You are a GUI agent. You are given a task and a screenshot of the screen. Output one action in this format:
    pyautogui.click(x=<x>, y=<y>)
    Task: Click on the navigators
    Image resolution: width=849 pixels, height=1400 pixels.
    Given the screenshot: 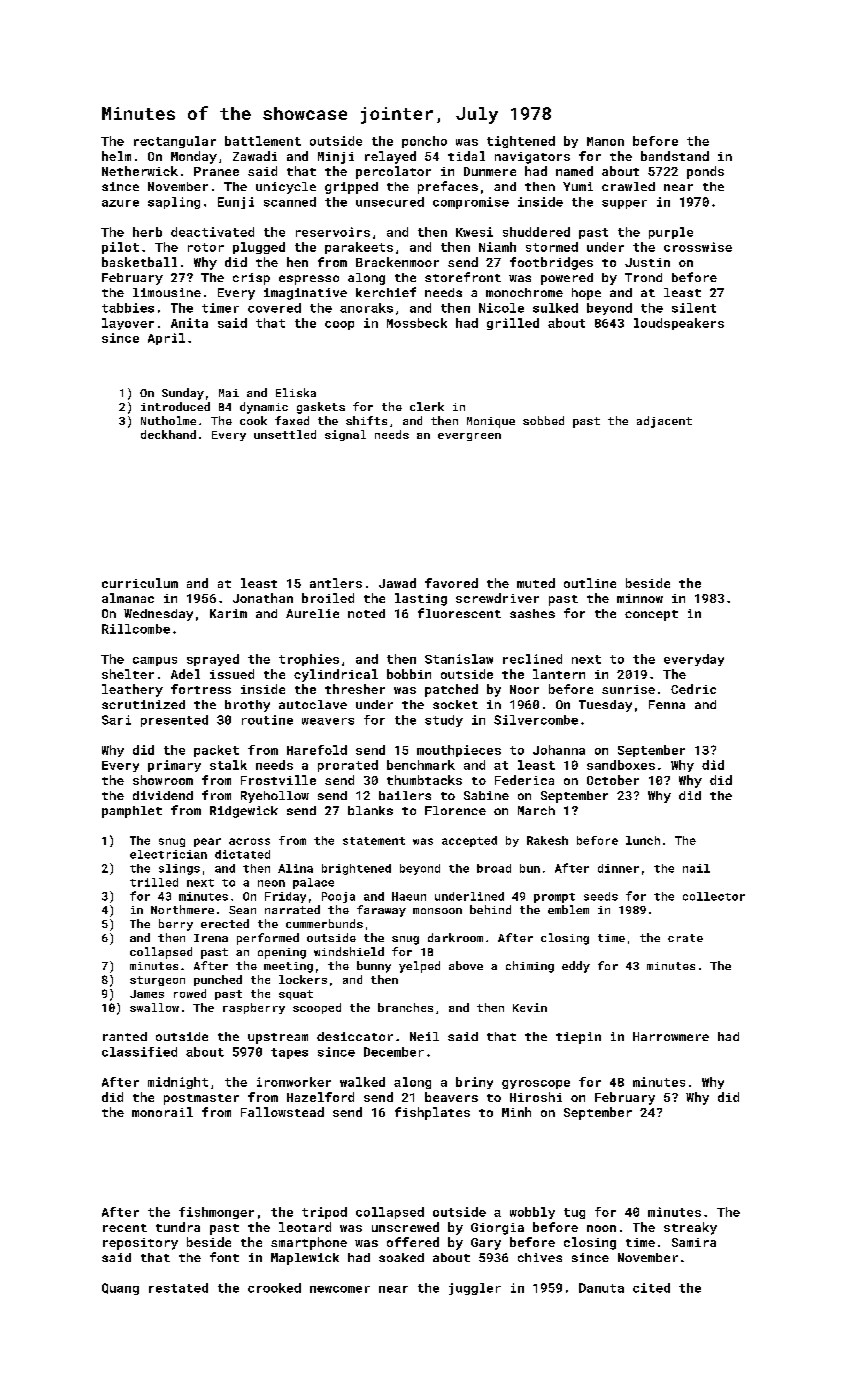 What is the action you would take?
    pyautogui.click(x=532, y=158)
